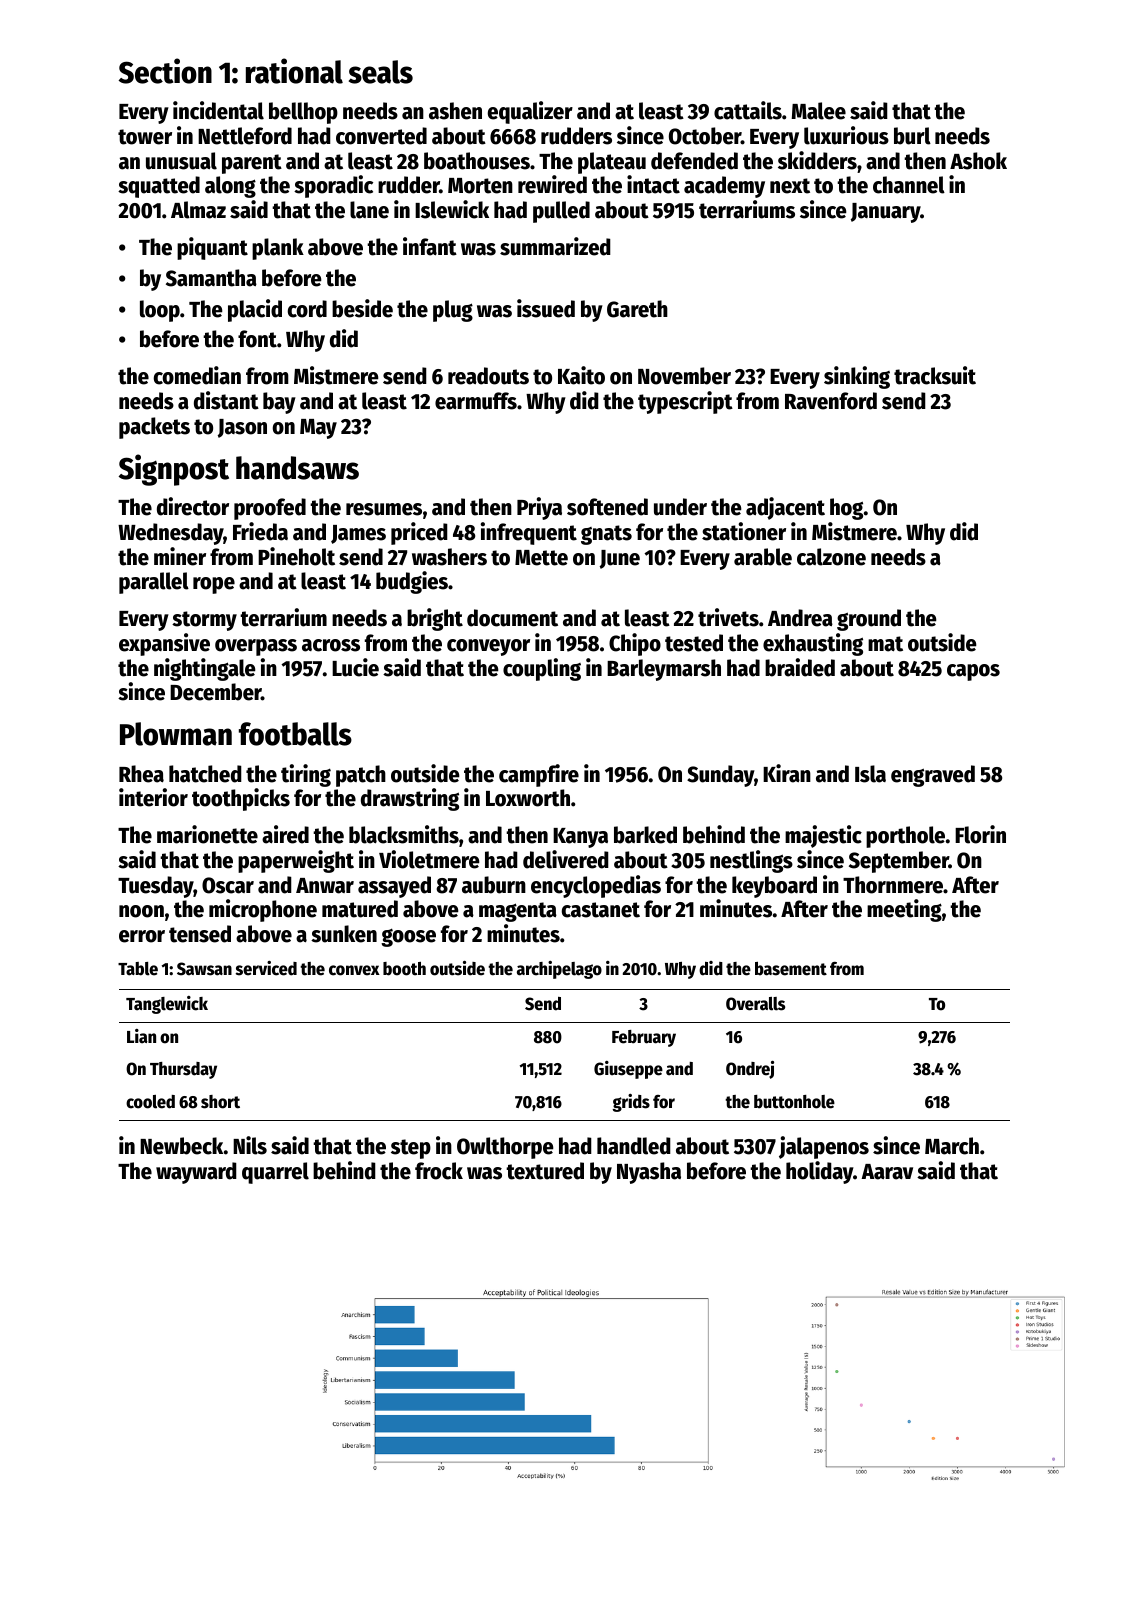 The width and height of the screenshot is (1129, 1597). I want to click on short, so click(220, 1102).
